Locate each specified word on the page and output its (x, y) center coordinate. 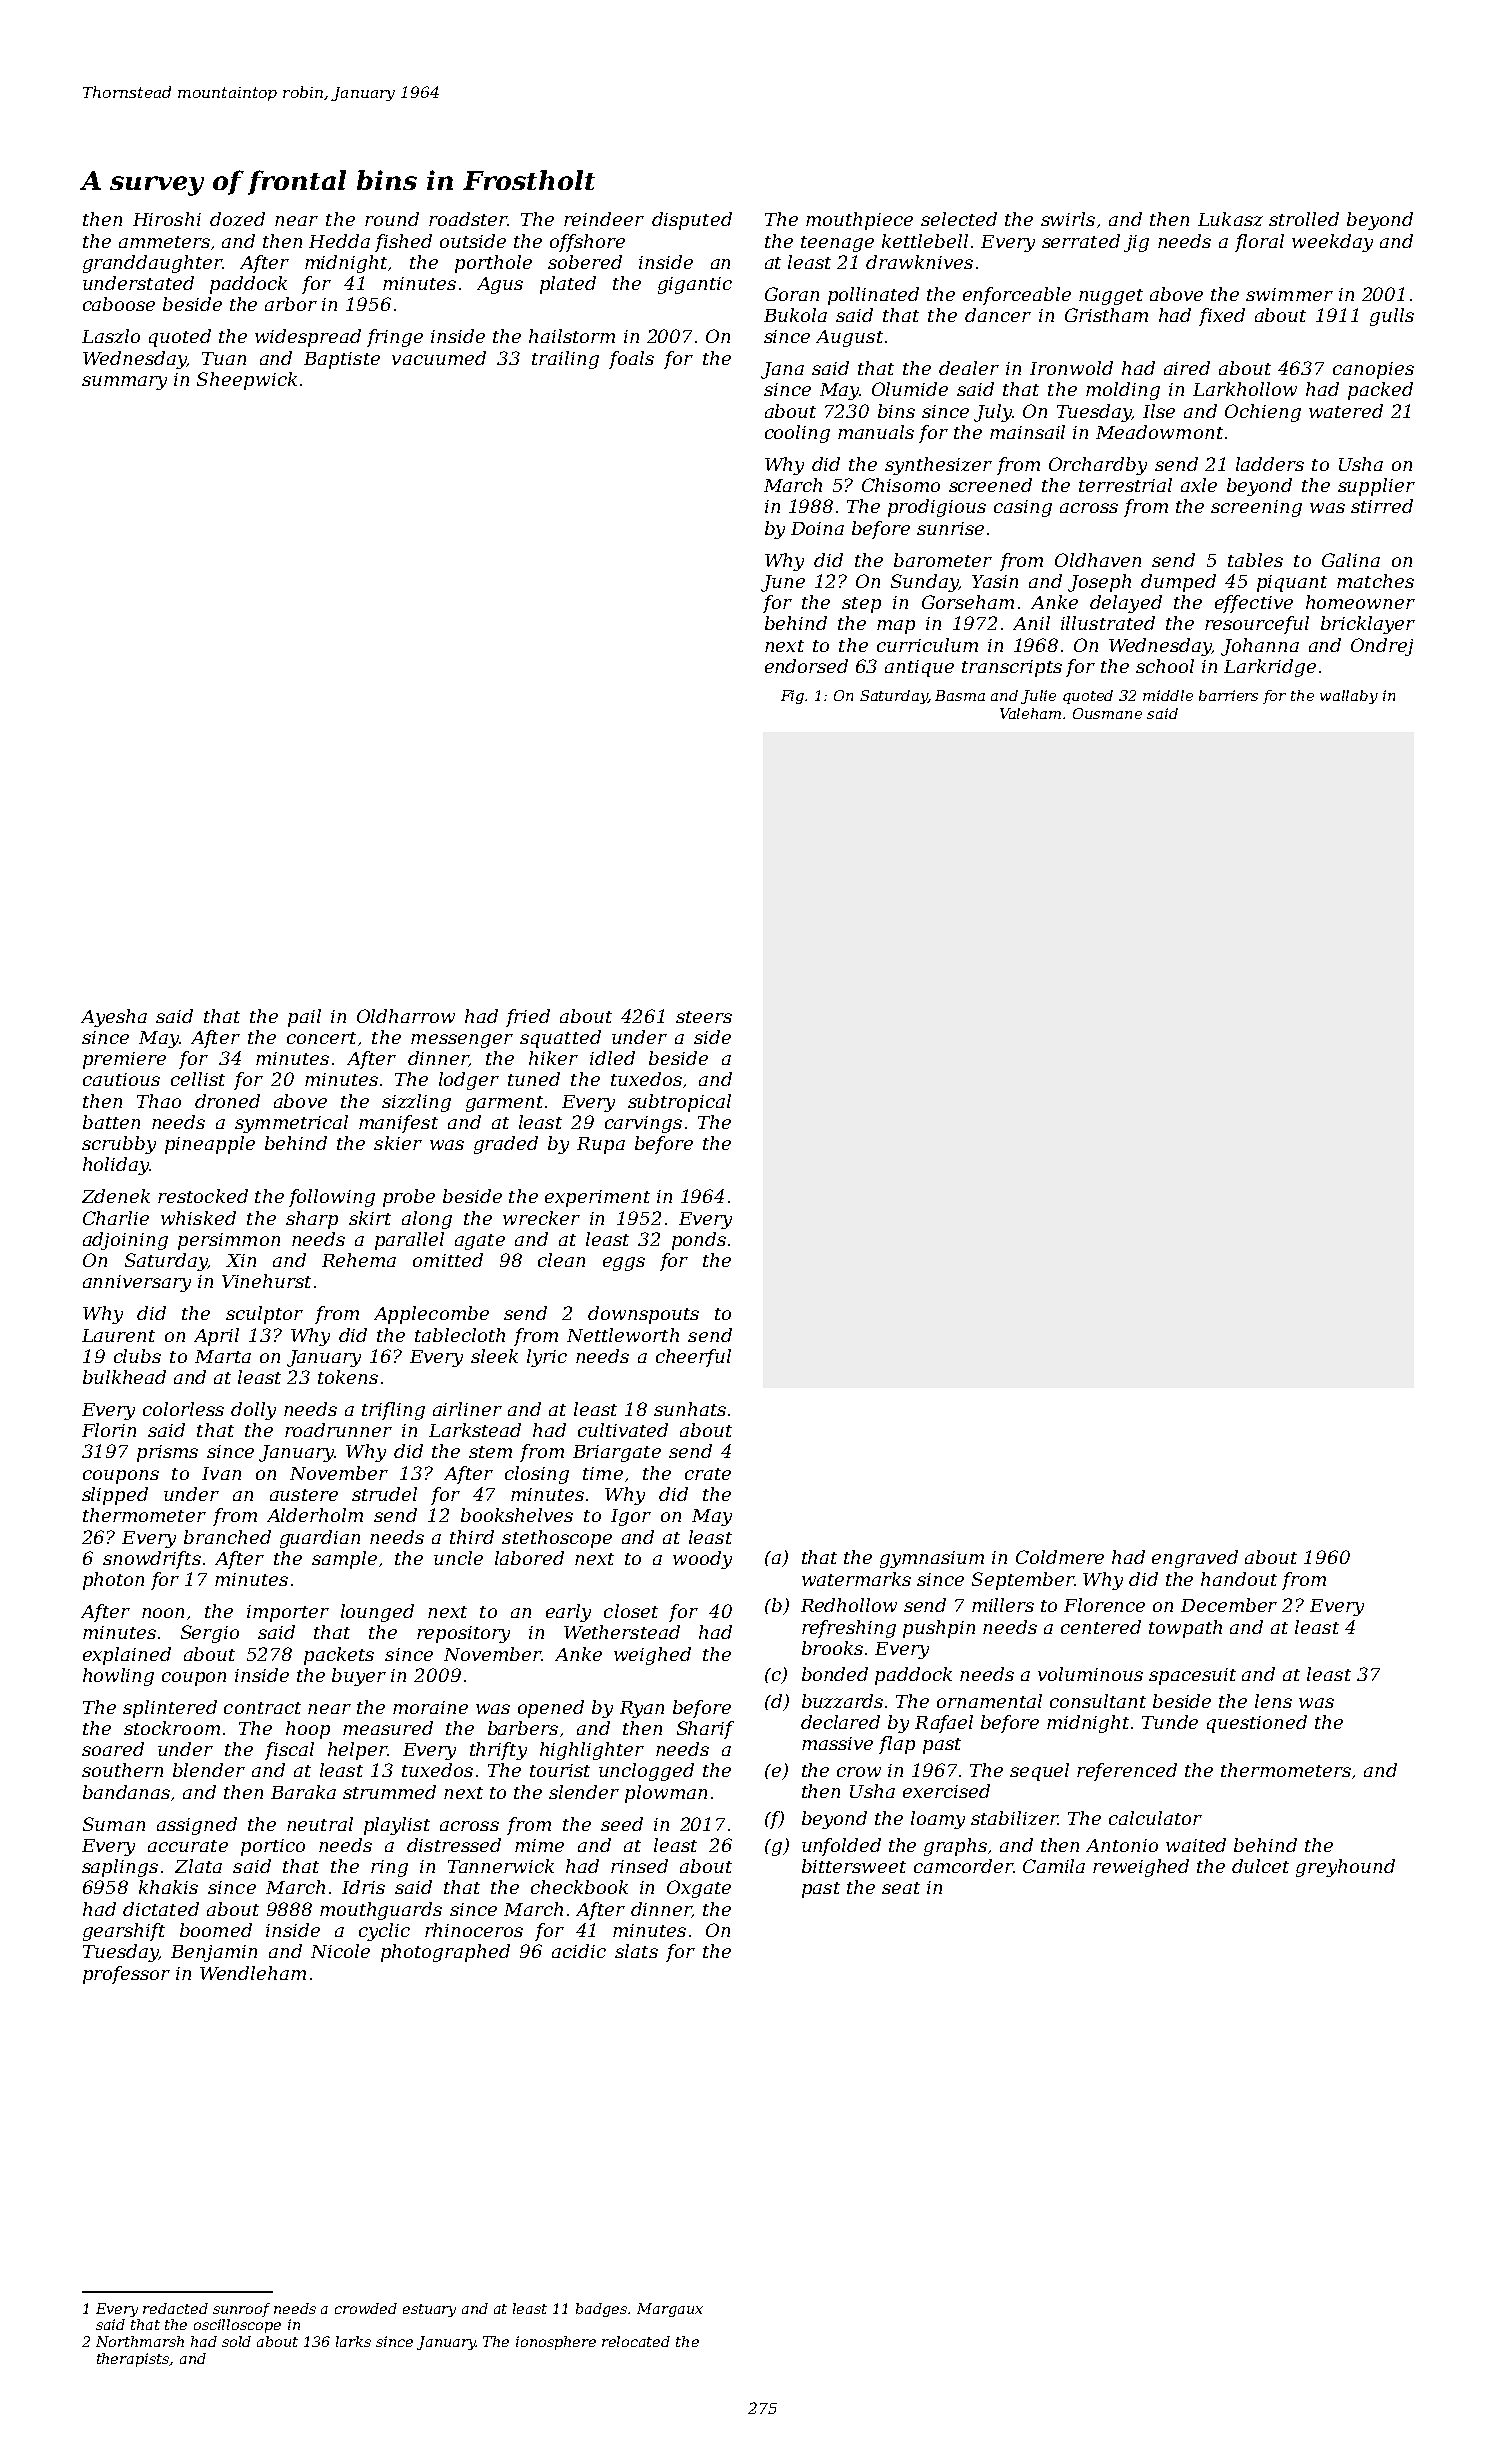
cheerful (693, 1358)
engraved (1195, 1559)
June (783, 583)
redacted (175, 2308)
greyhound (1345, 1868)
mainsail (1027, 432)
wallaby (1349, 697)
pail (304, 1018)
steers (704, 1017)
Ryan (642, 1709)
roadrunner (338, 1430)
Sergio (210, 1634)
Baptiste (342, 360)
